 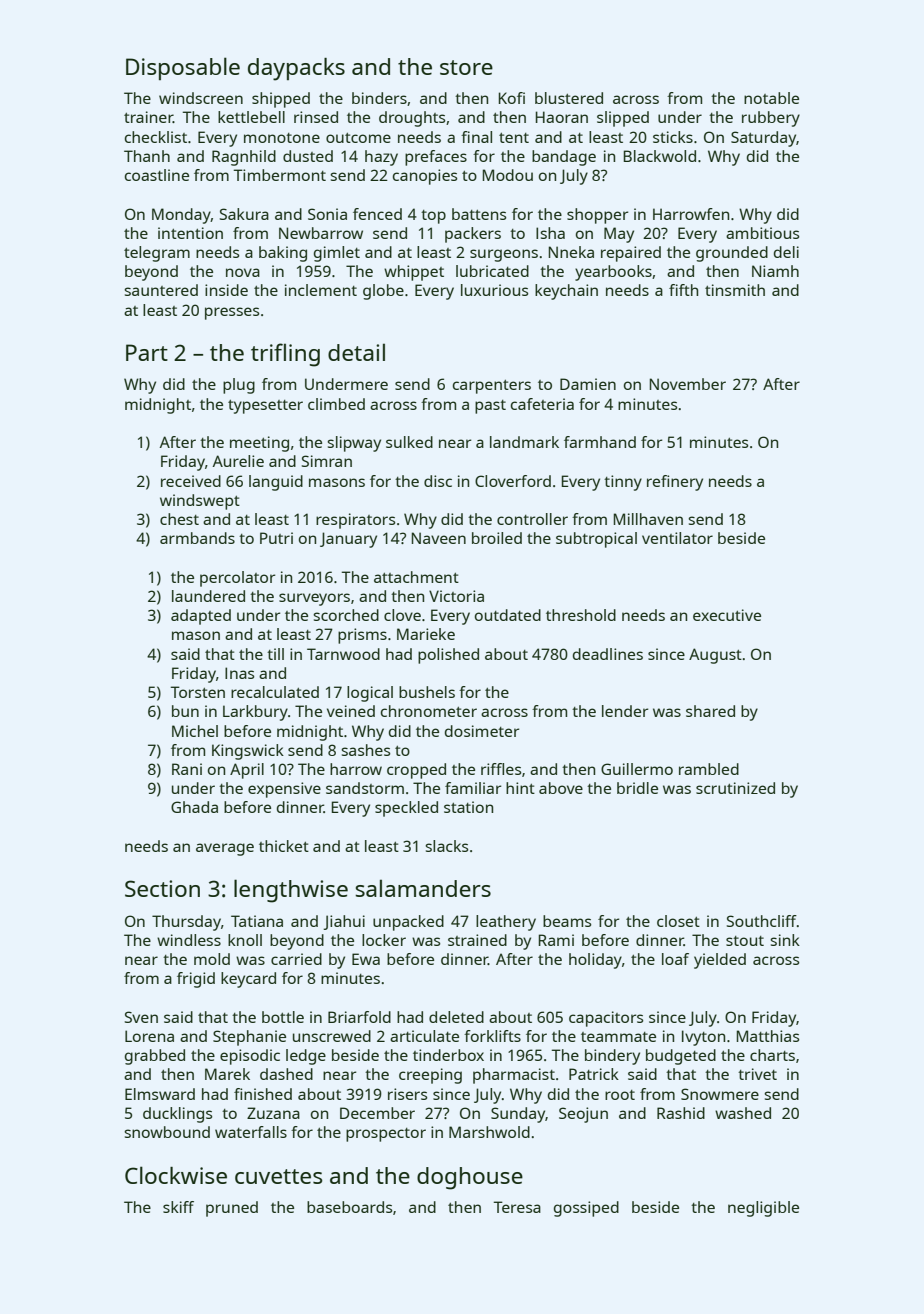 What do you see at coordinates (688, 384) in the screenshot?
I see `November` at bounding box center [688, 384].
